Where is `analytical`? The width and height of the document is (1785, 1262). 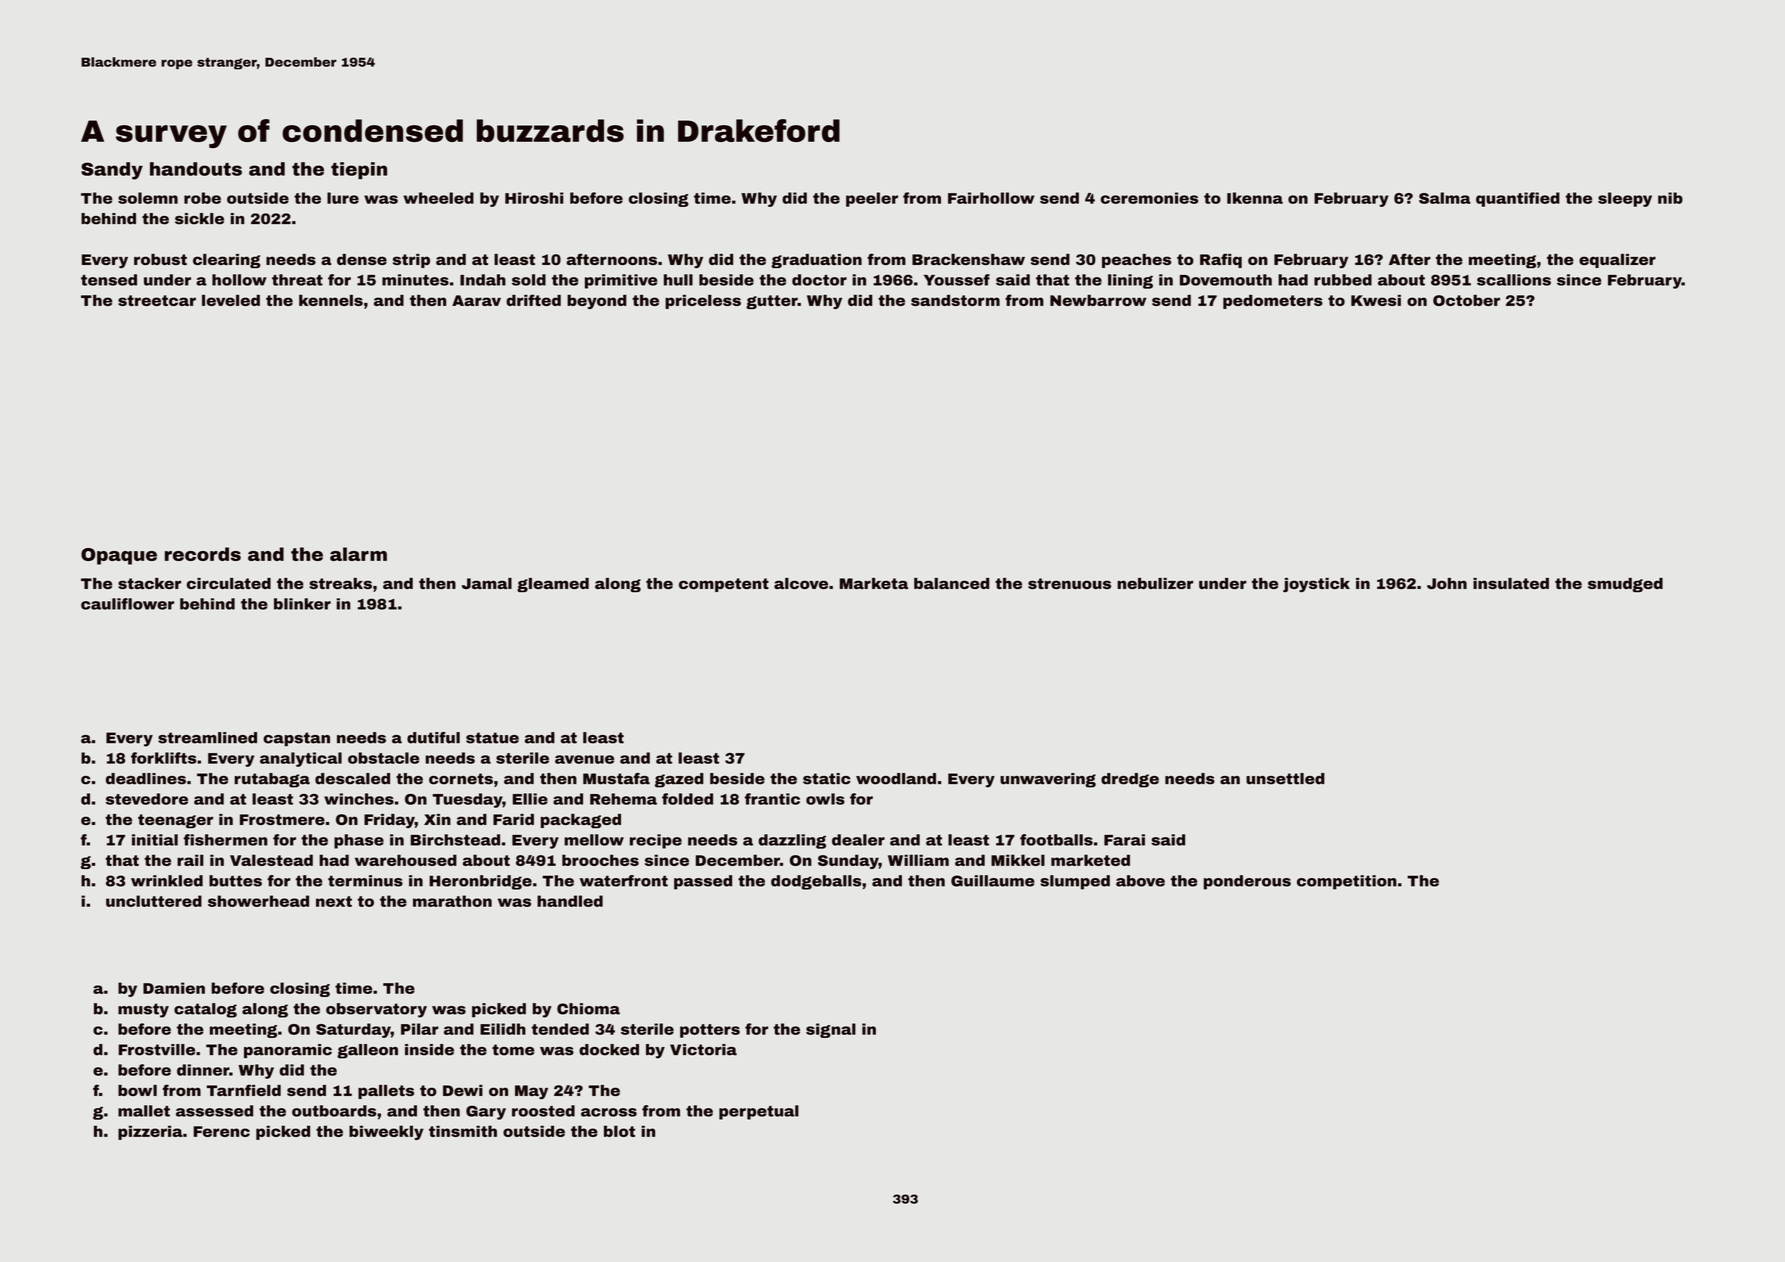
analytical is located at coordinates (301, 759).
